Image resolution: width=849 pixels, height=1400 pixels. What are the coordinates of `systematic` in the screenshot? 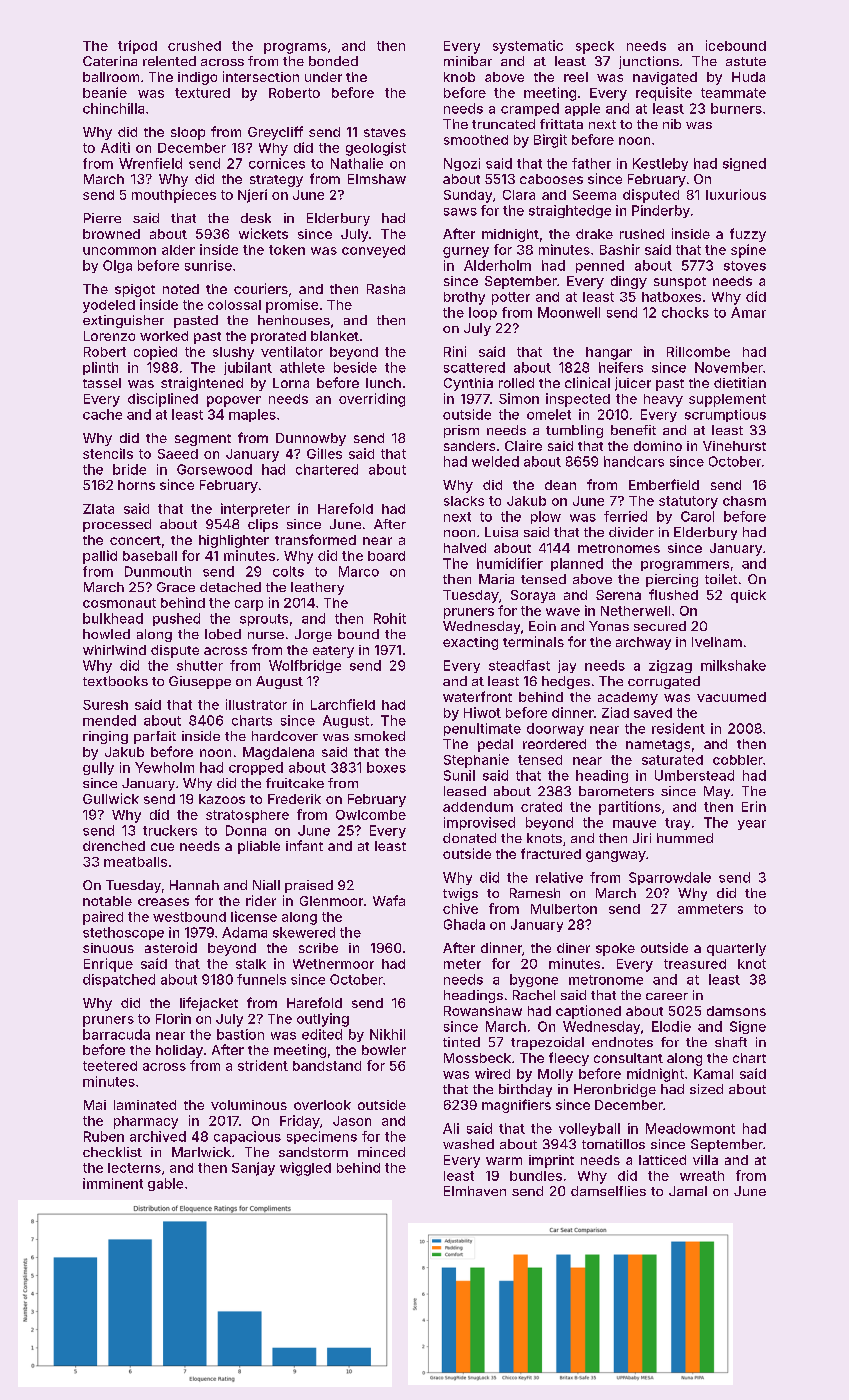 It's located at (528, 47).
